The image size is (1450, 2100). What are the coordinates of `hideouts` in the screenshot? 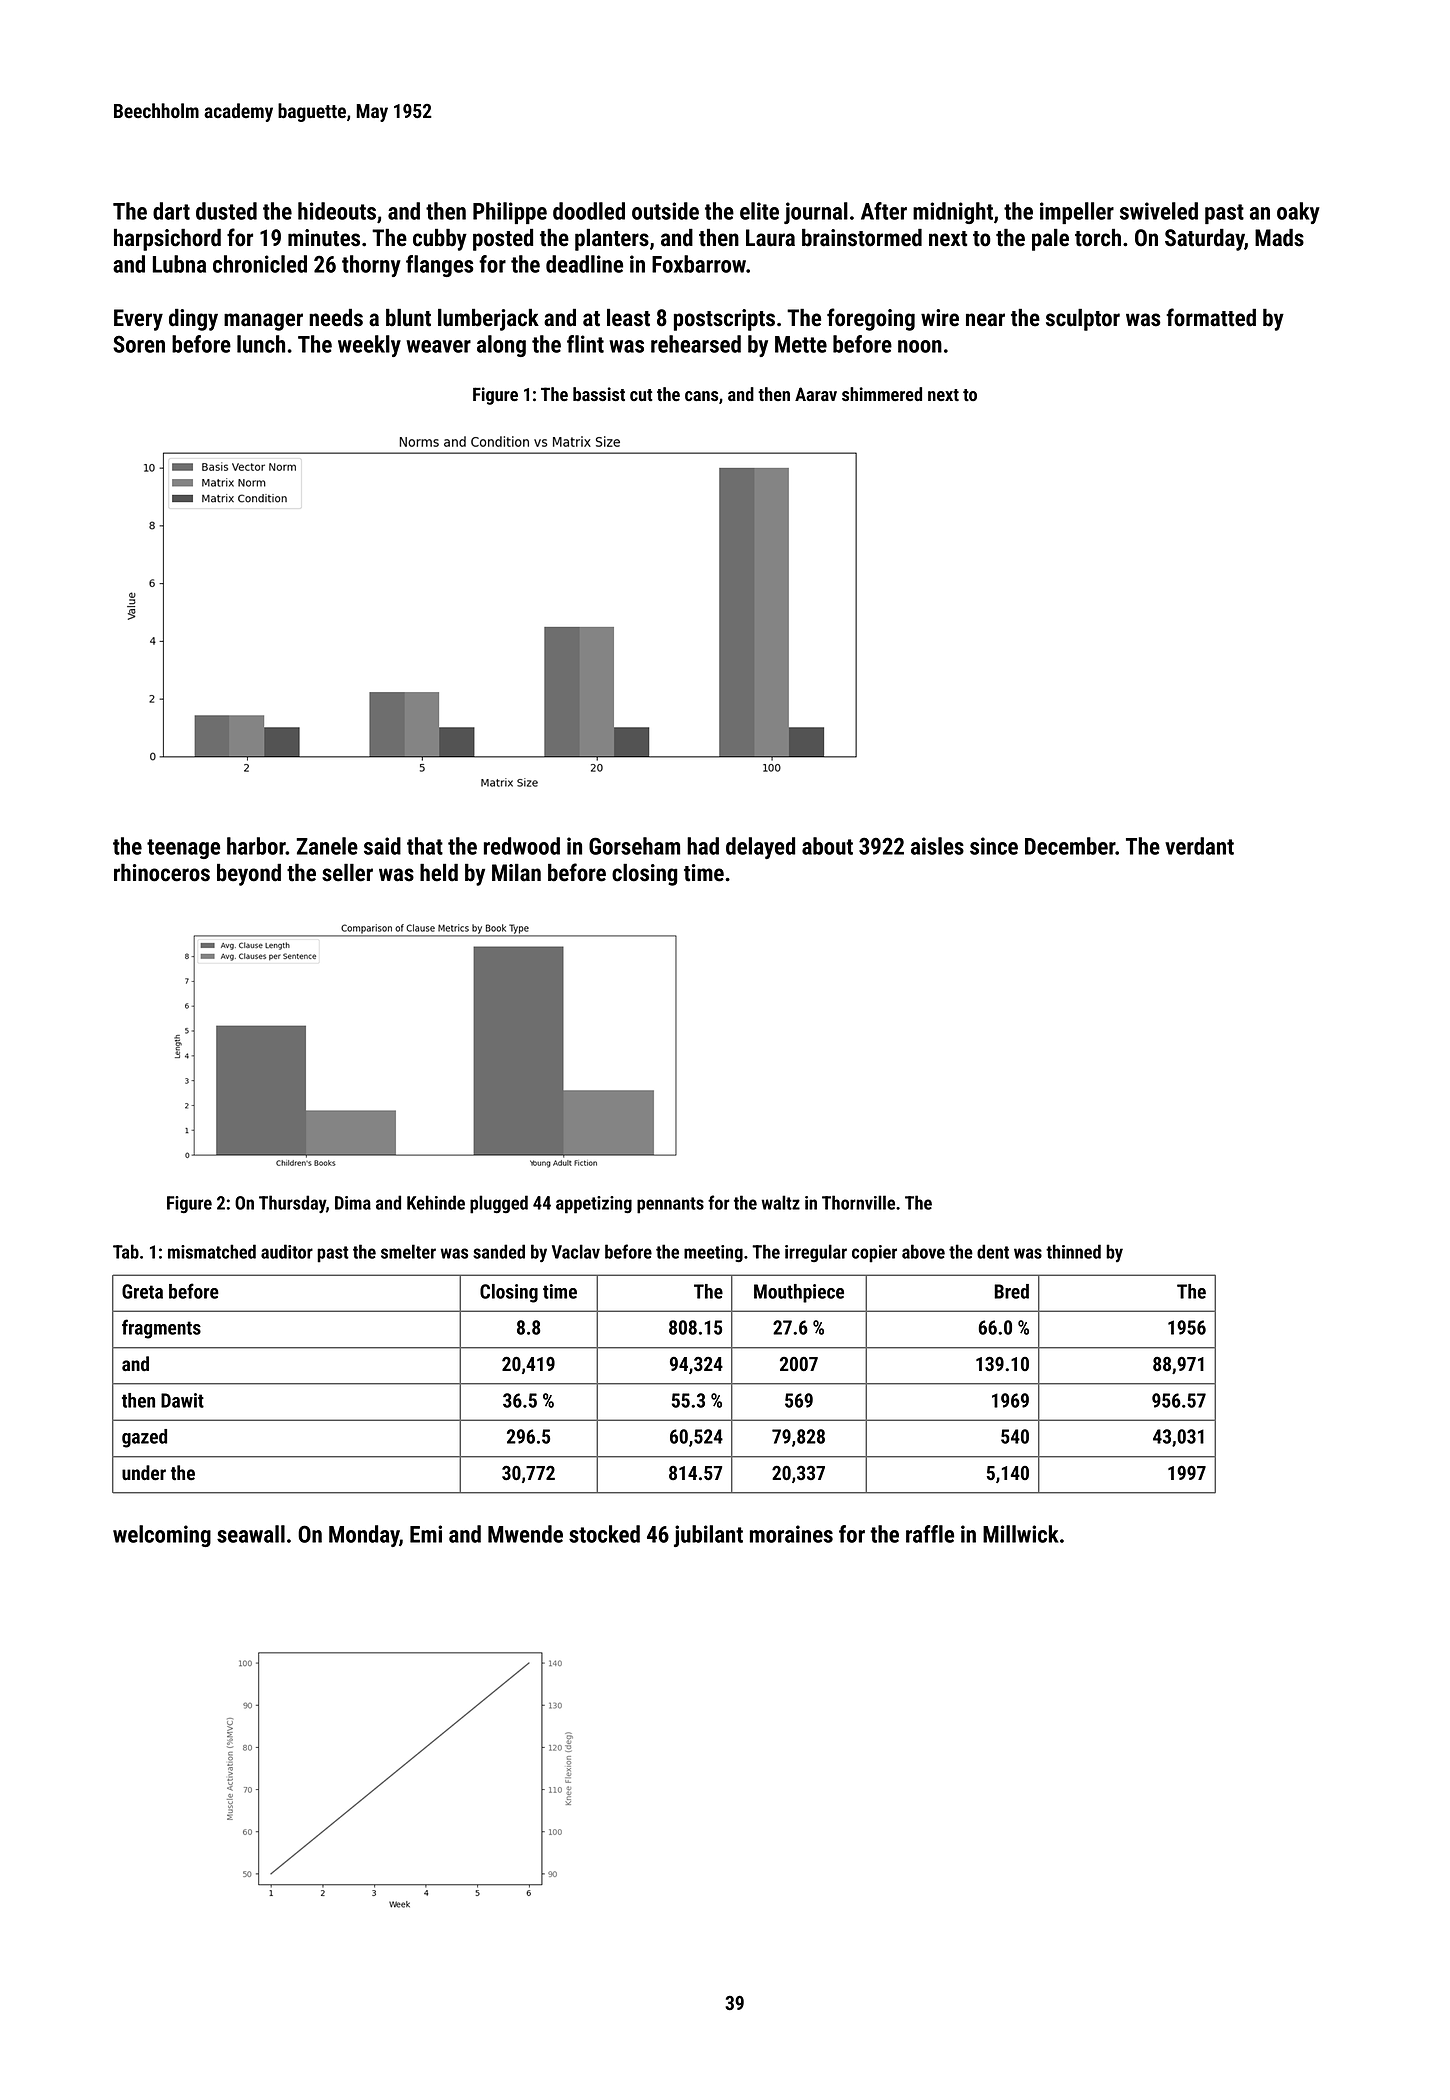 It's located at (337, 211).
